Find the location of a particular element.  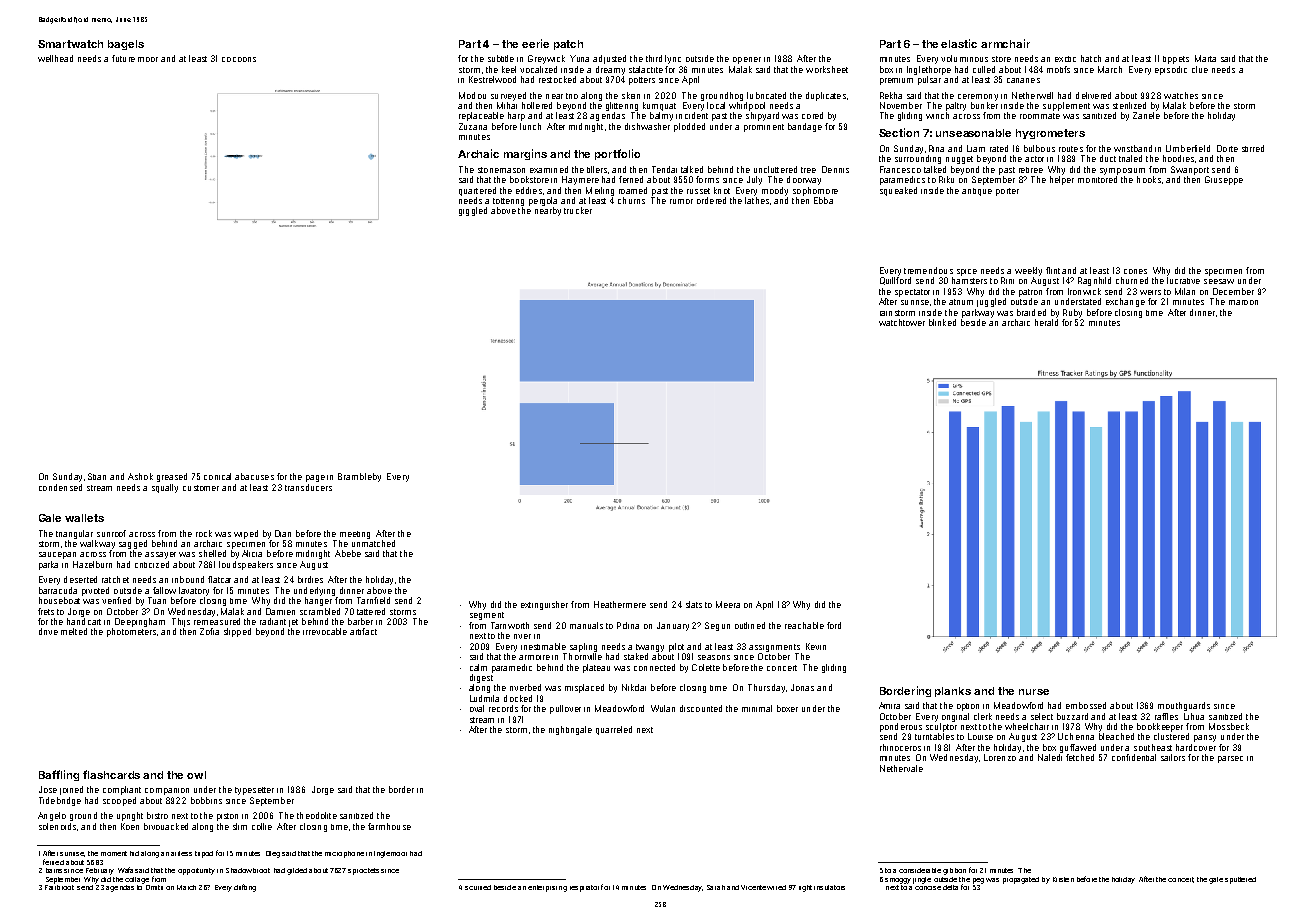

minimal is located at coordinates (757, 708).
